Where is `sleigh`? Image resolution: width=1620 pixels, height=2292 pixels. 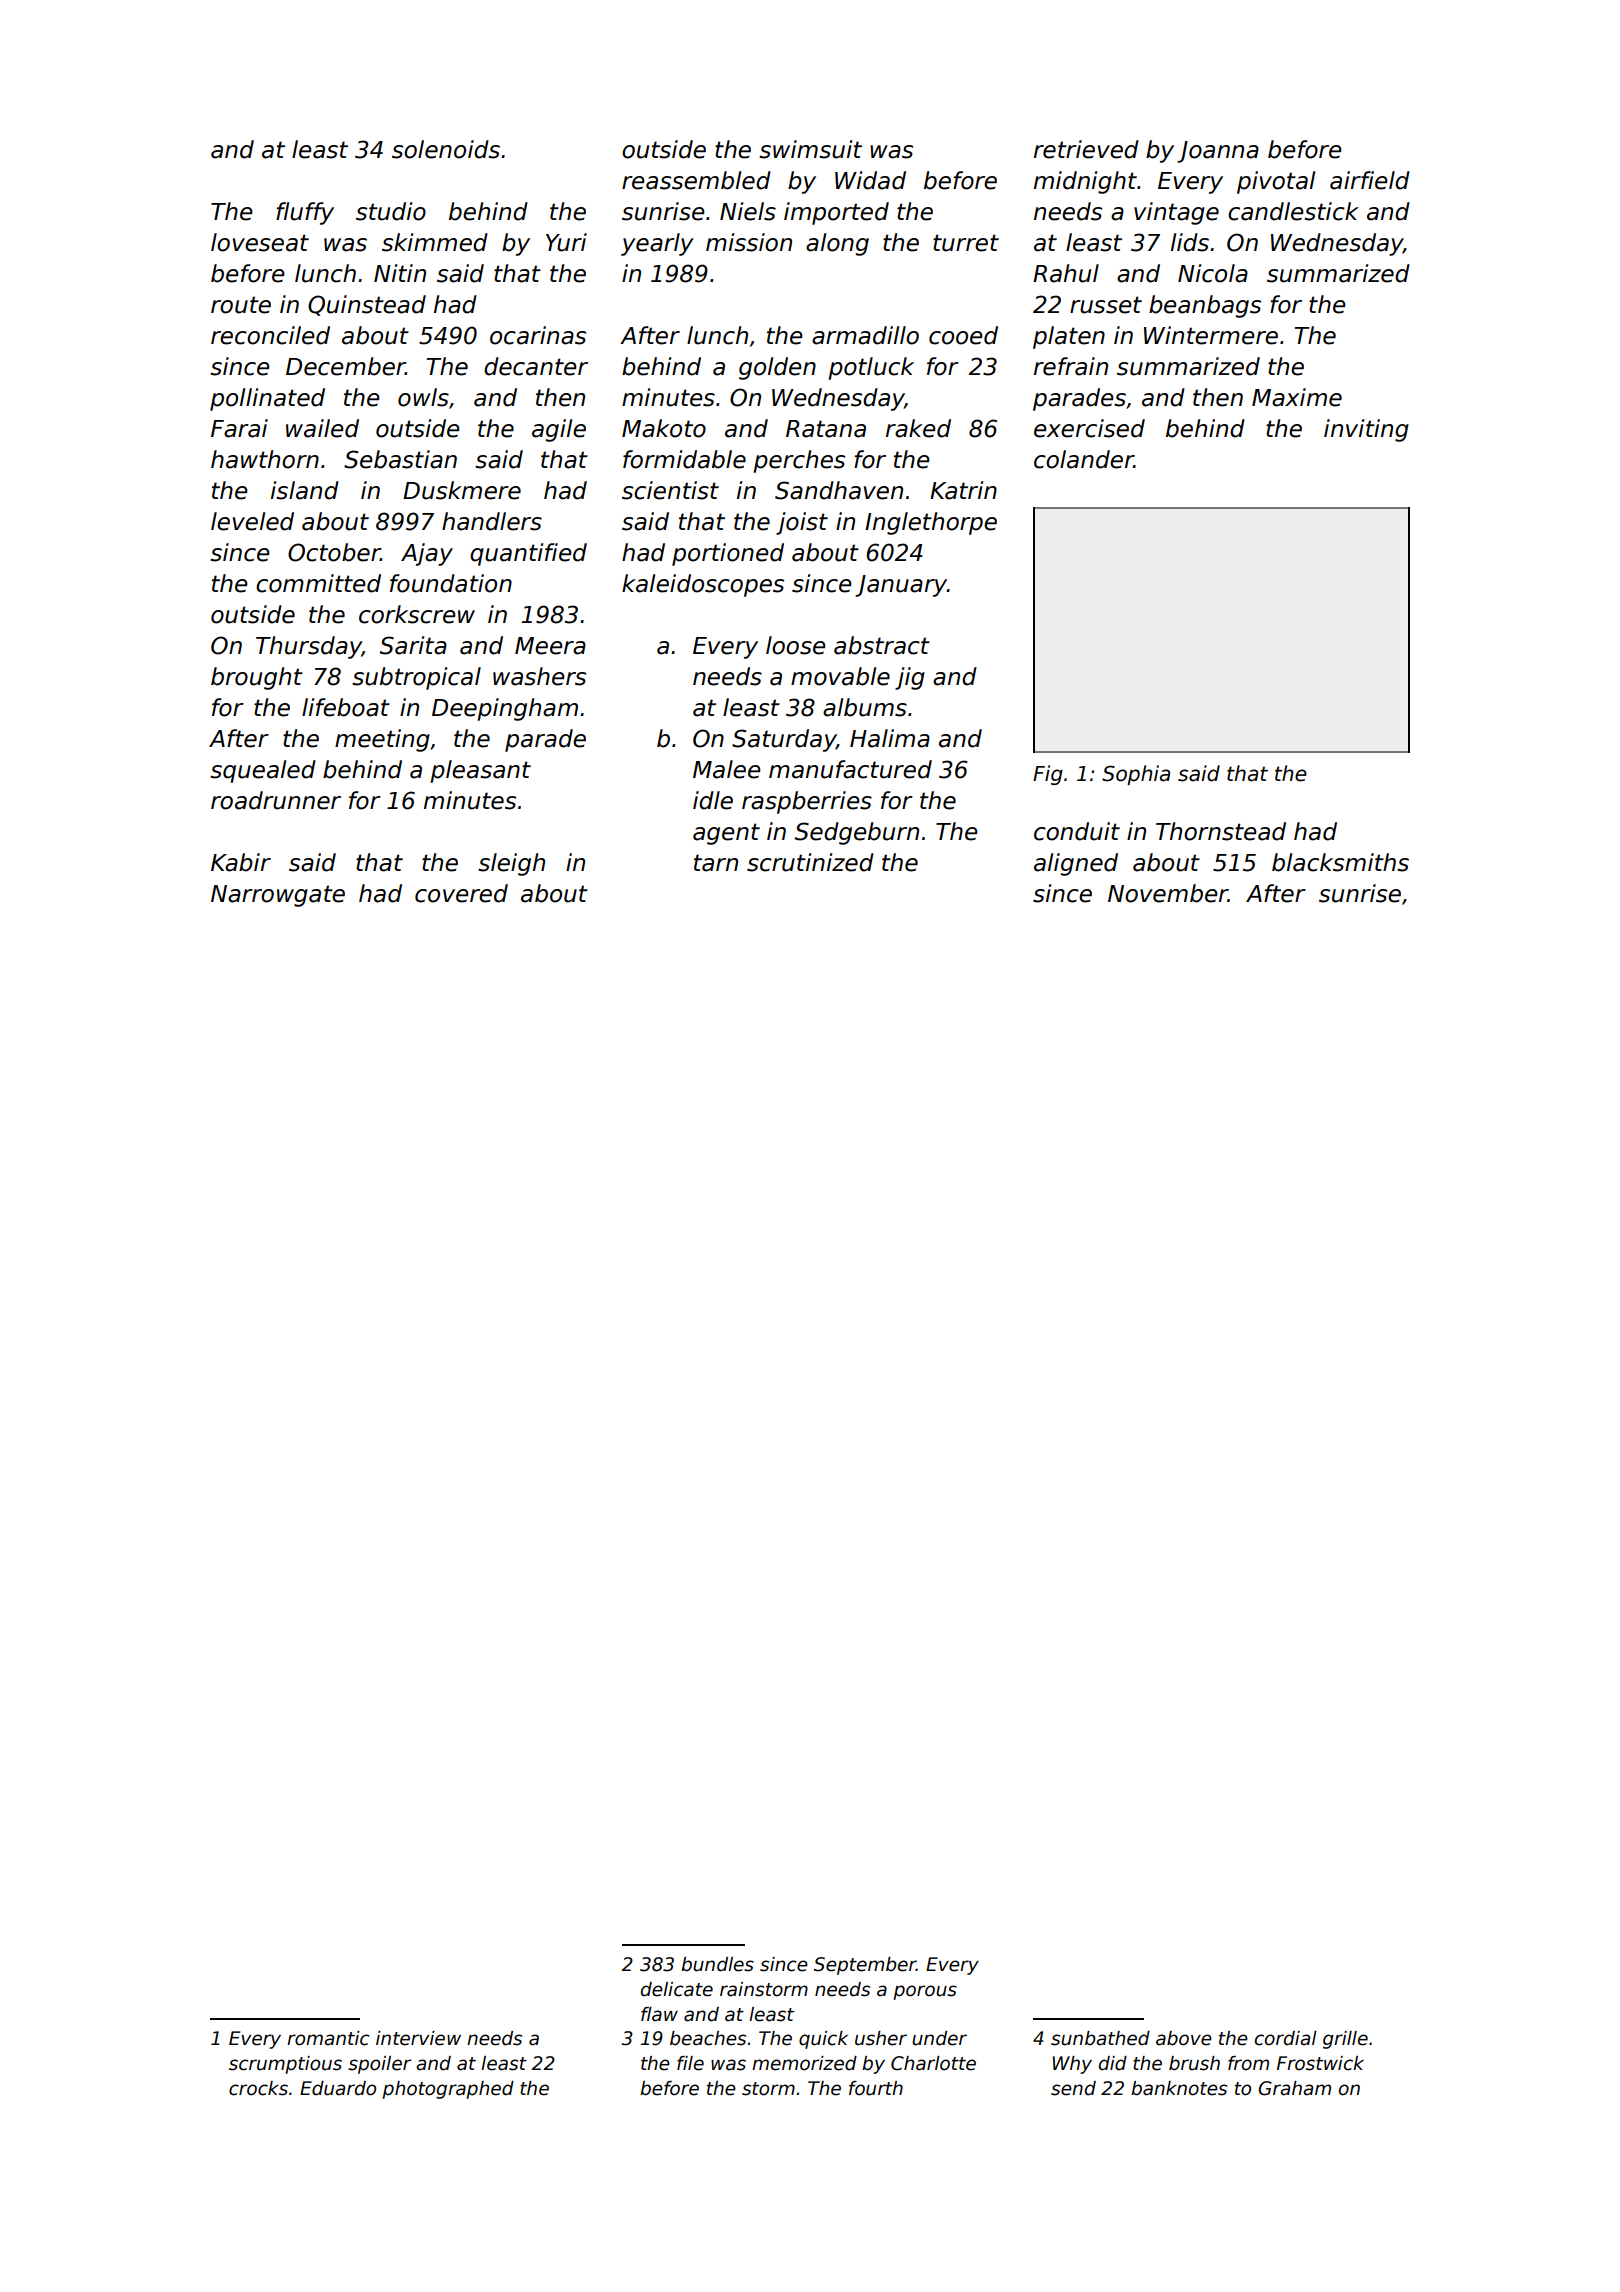
sleigh is located at coordinates (511, 864).
